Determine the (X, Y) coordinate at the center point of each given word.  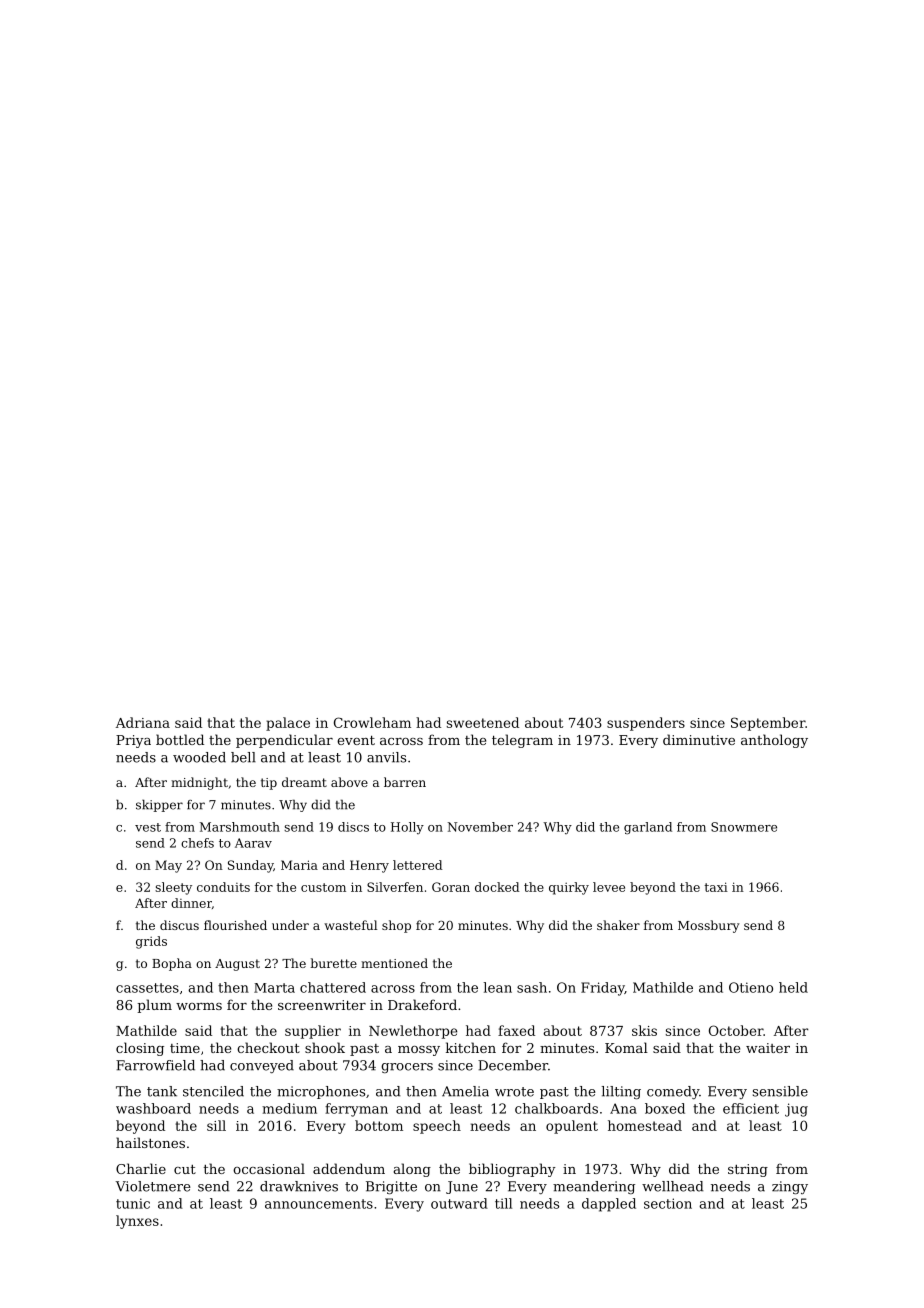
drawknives (299, 1186)
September (768, 724)
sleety (173, 888)
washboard (153, 1108)
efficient (751, 1108)
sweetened (483, 722)
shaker (618, 925)
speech (437, 1127)
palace (288, 724)
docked (497, 887)
